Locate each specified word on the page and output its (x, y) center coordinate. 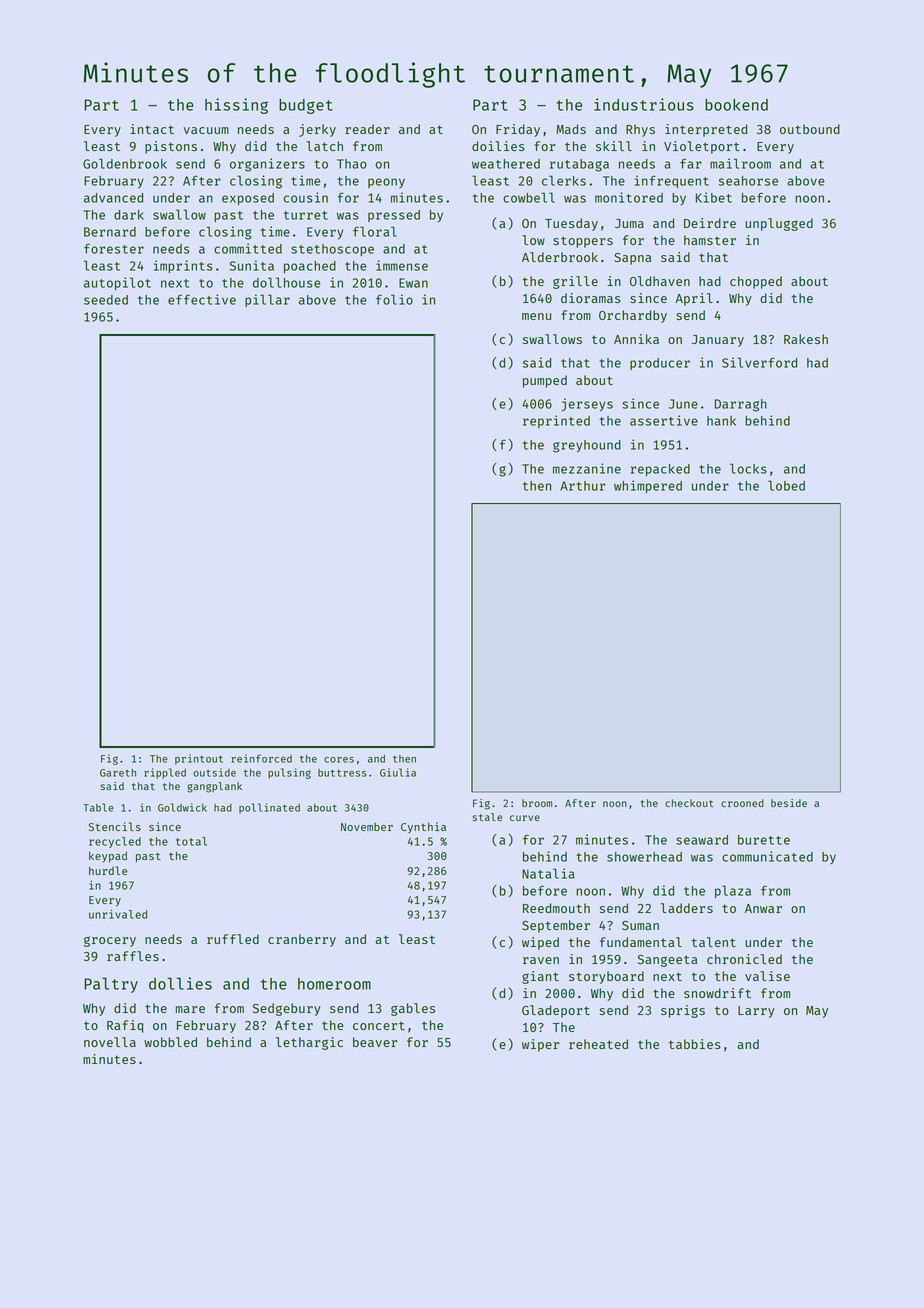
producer (660, 364)
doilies (498, 146)
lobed (786, 485)
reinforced (261, 758)
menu (536, 316)
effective (202, 299)
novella (110, 1042)
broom (537, 803)
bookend (736, 105)
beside (789, 803)
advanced (113, 198)
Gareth (118, 773)
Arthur (583, 486)
